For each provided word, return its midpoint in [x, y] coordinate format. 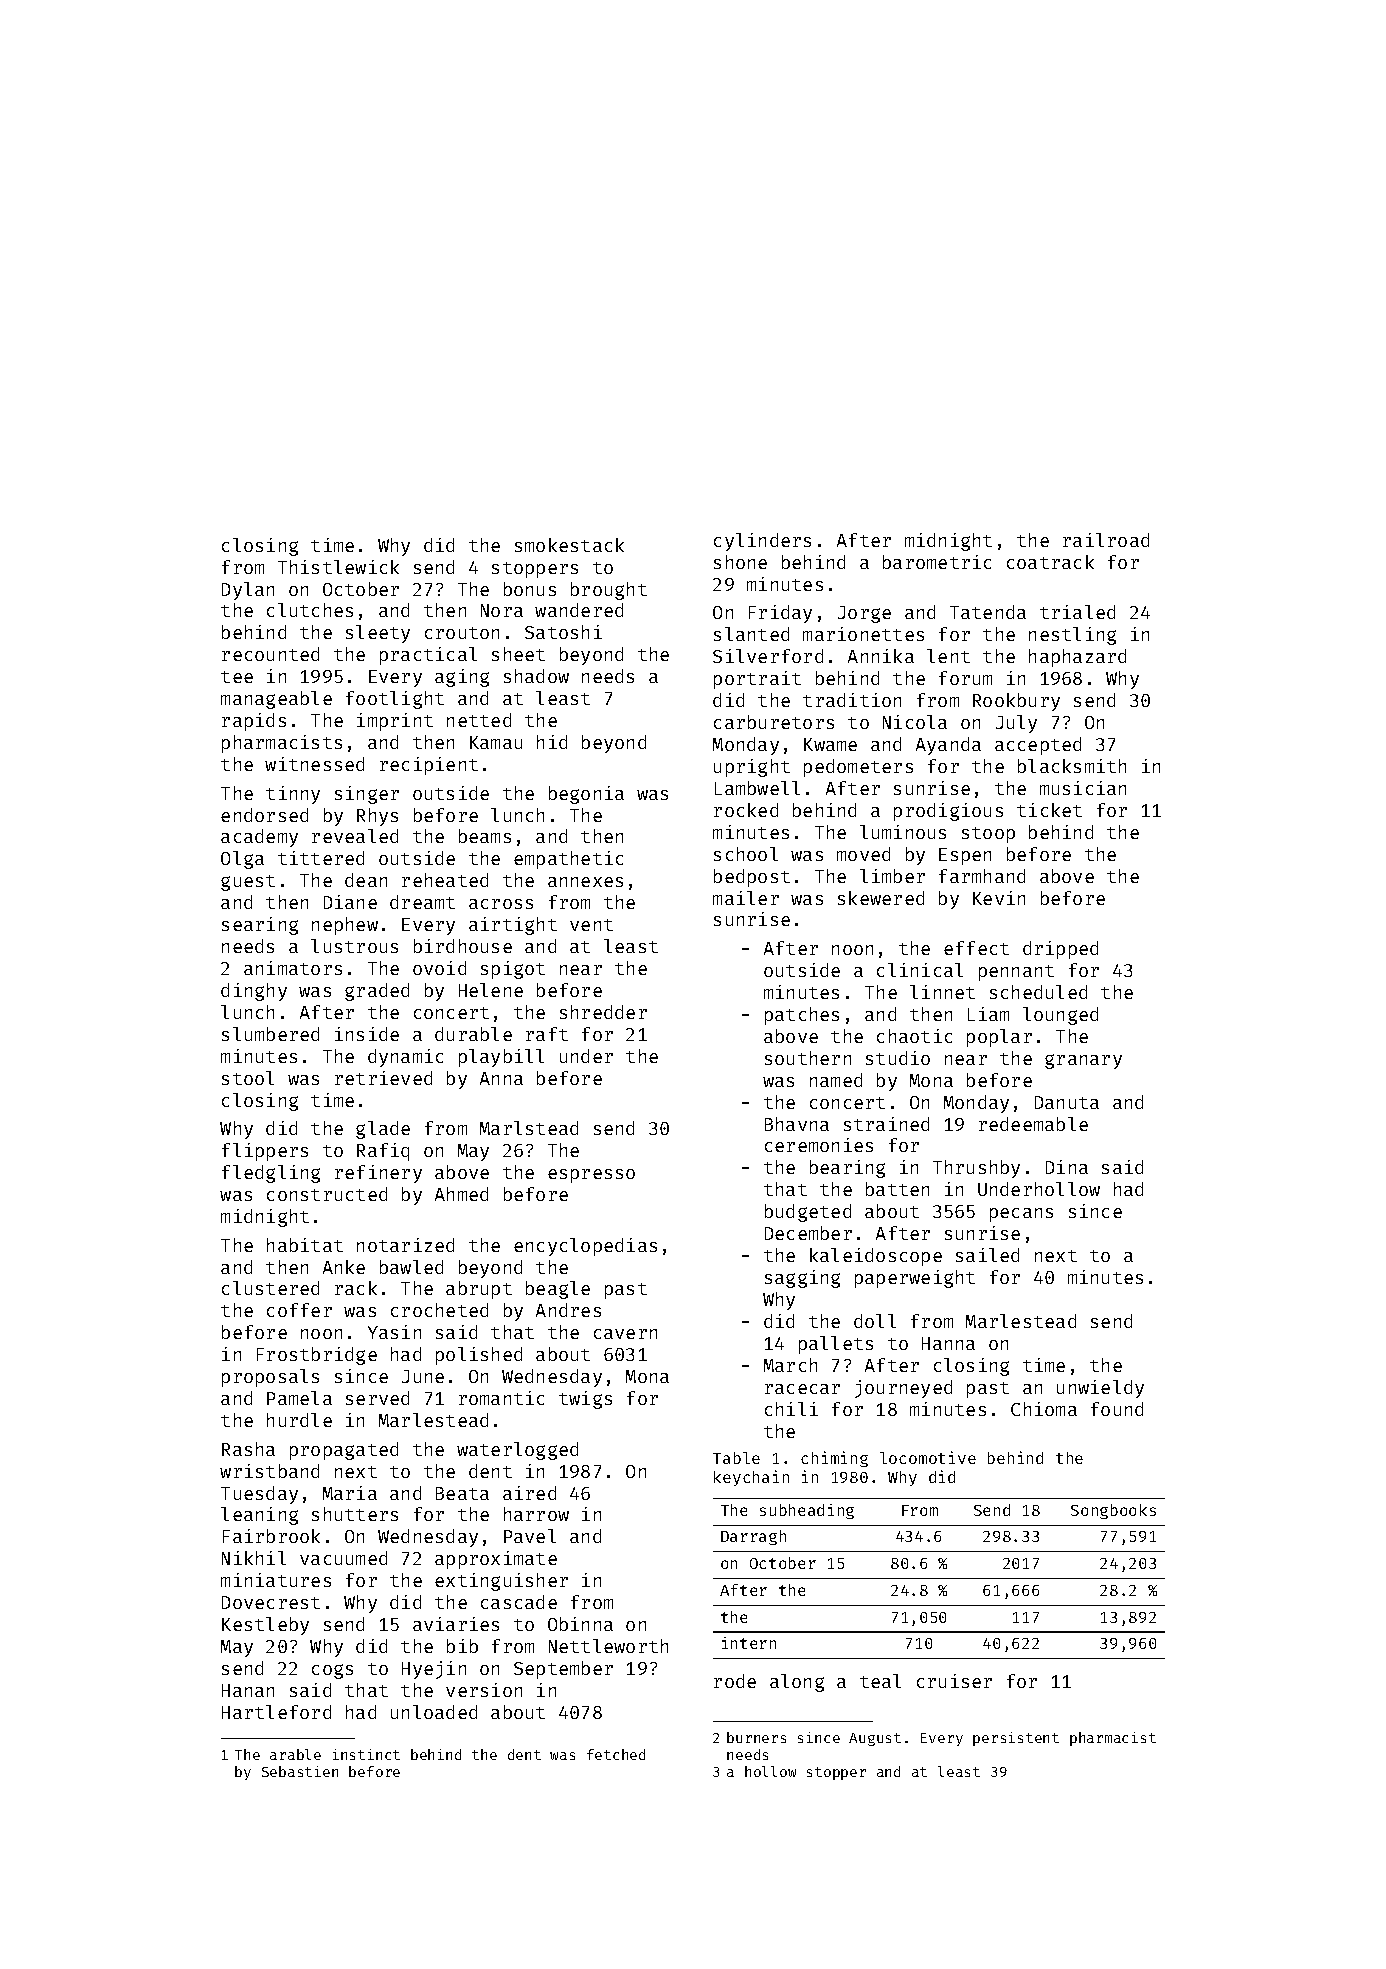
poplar [999, 1038]
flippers [265, 1152]
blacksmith [1072, 766]
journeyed [903, 1389]
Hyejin [434, 1670]
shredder [603, 1012]
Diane [350, 902]
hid [552, 742]
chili [791, 1409]
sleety [378, 634]
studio [898, 1058]
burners [756, 1737]
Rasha [248, 1449]
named [836, 1080]
